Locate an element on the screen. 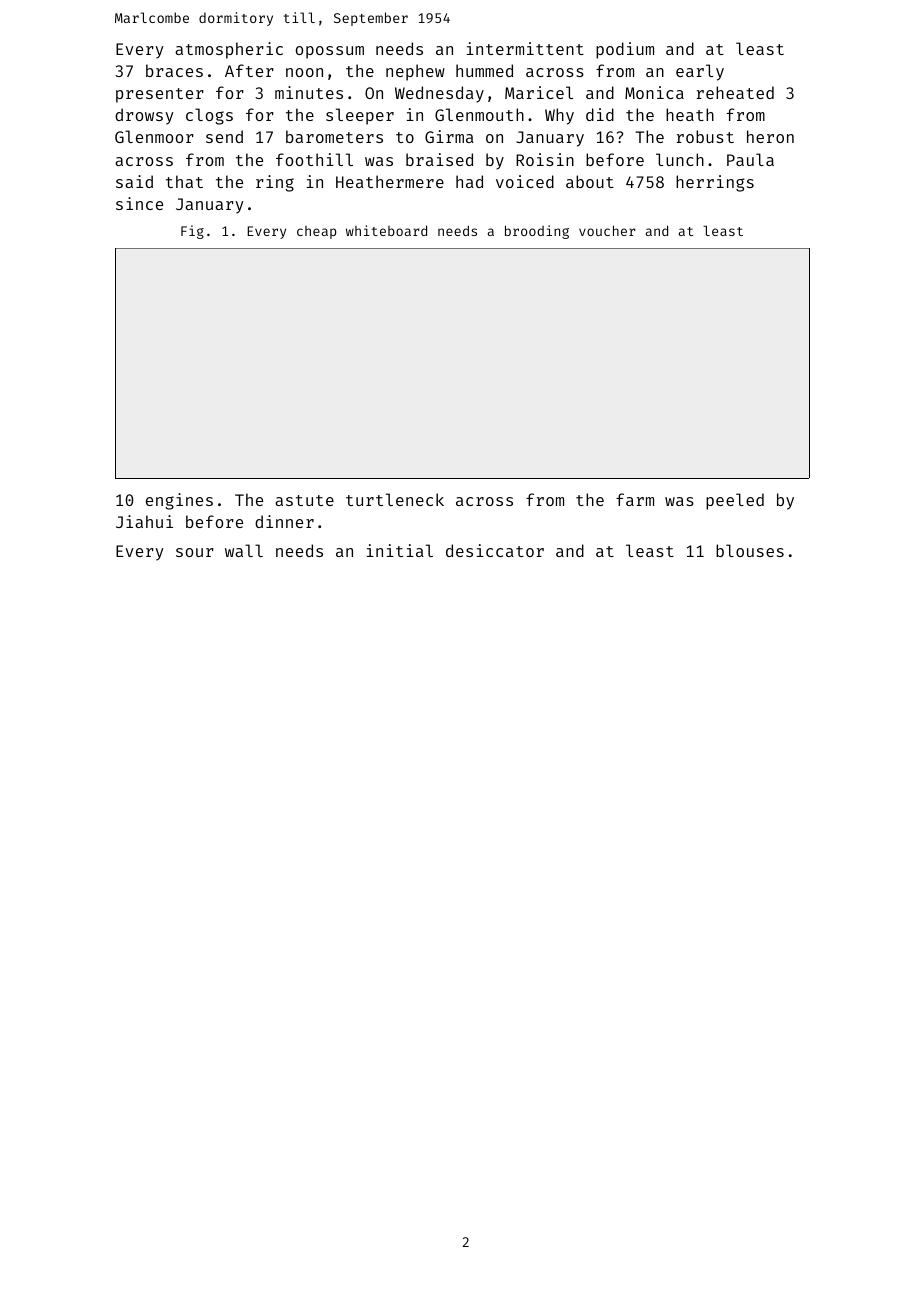 This screenshot has height=1308, width=924. desiccator is located at coordinates (495, 550).
